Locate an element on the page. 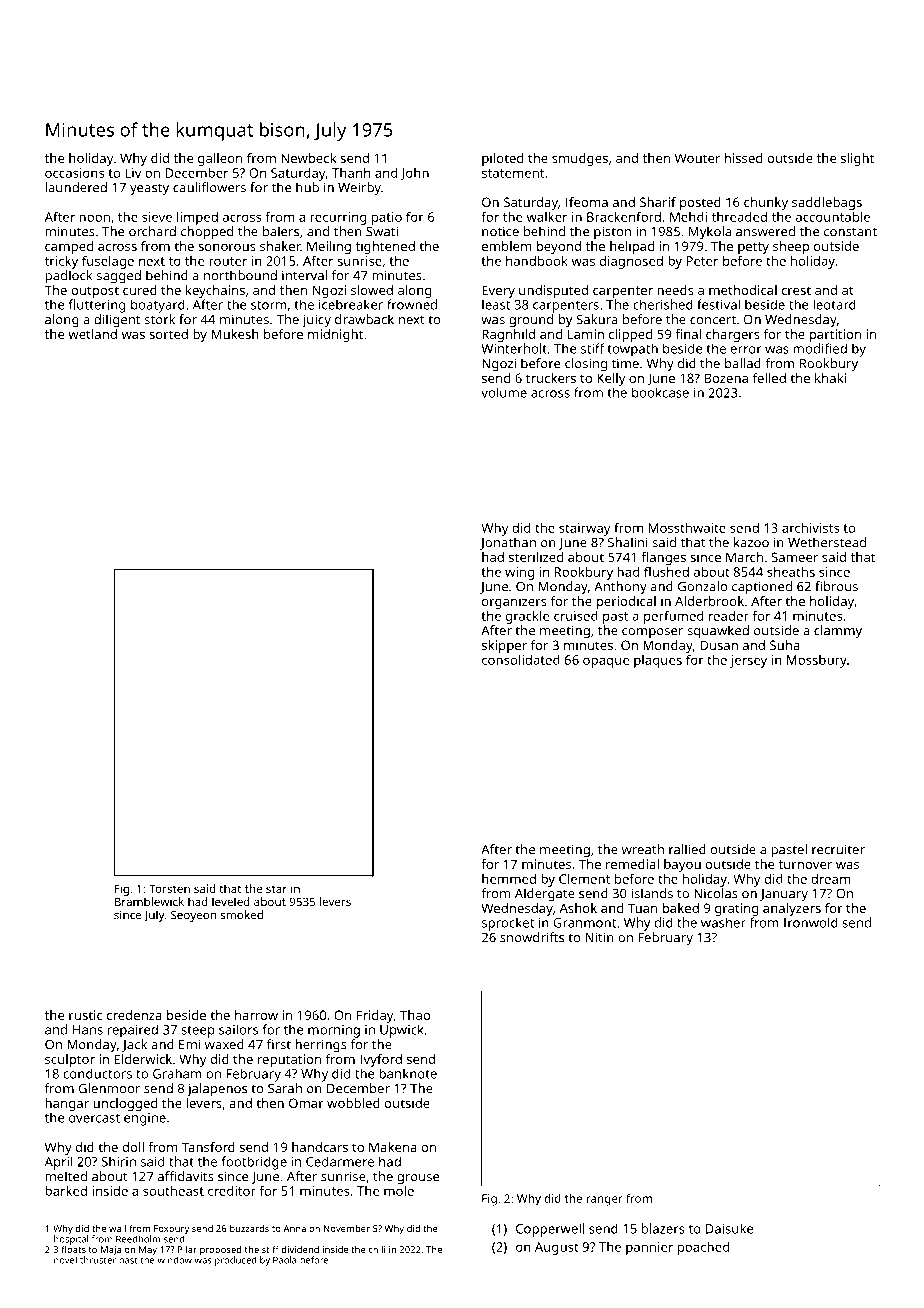 The height and width of the document is (1308, 924). wetland is located at coordinates (92, 334).
